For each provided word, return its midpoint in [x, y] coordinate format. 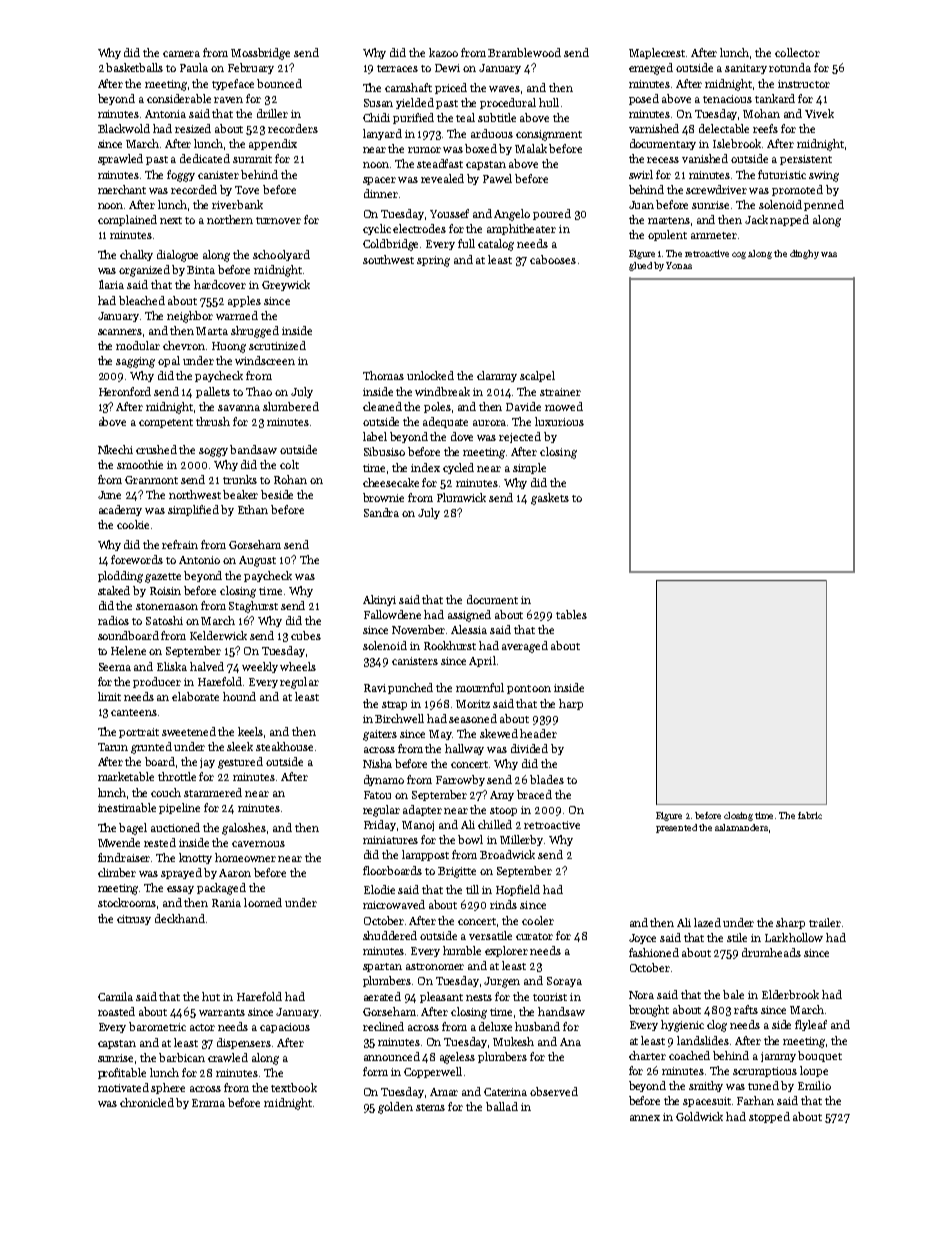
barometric [157, 1026]
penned [824, 205]
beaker [240, 494]
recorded [194, 189]
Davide [523, 406]
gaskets [550, 499]
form [375, 1071]
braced [534, 794]
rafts [746, 1009]
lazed [707, 922]
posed [644, 99]
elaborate [195, 696]
